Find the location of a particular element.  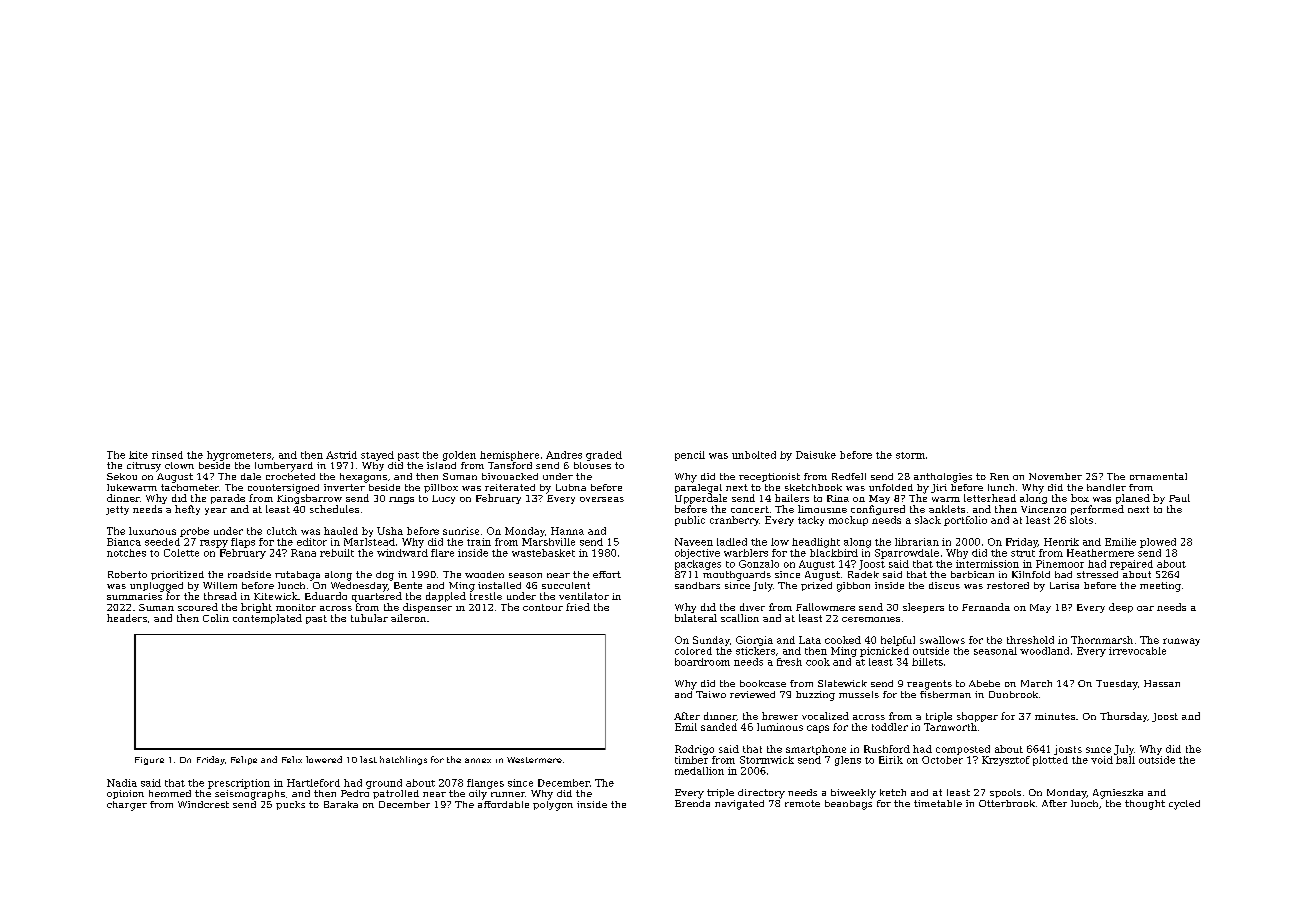

Andres is located at coordinates (564, 455).
